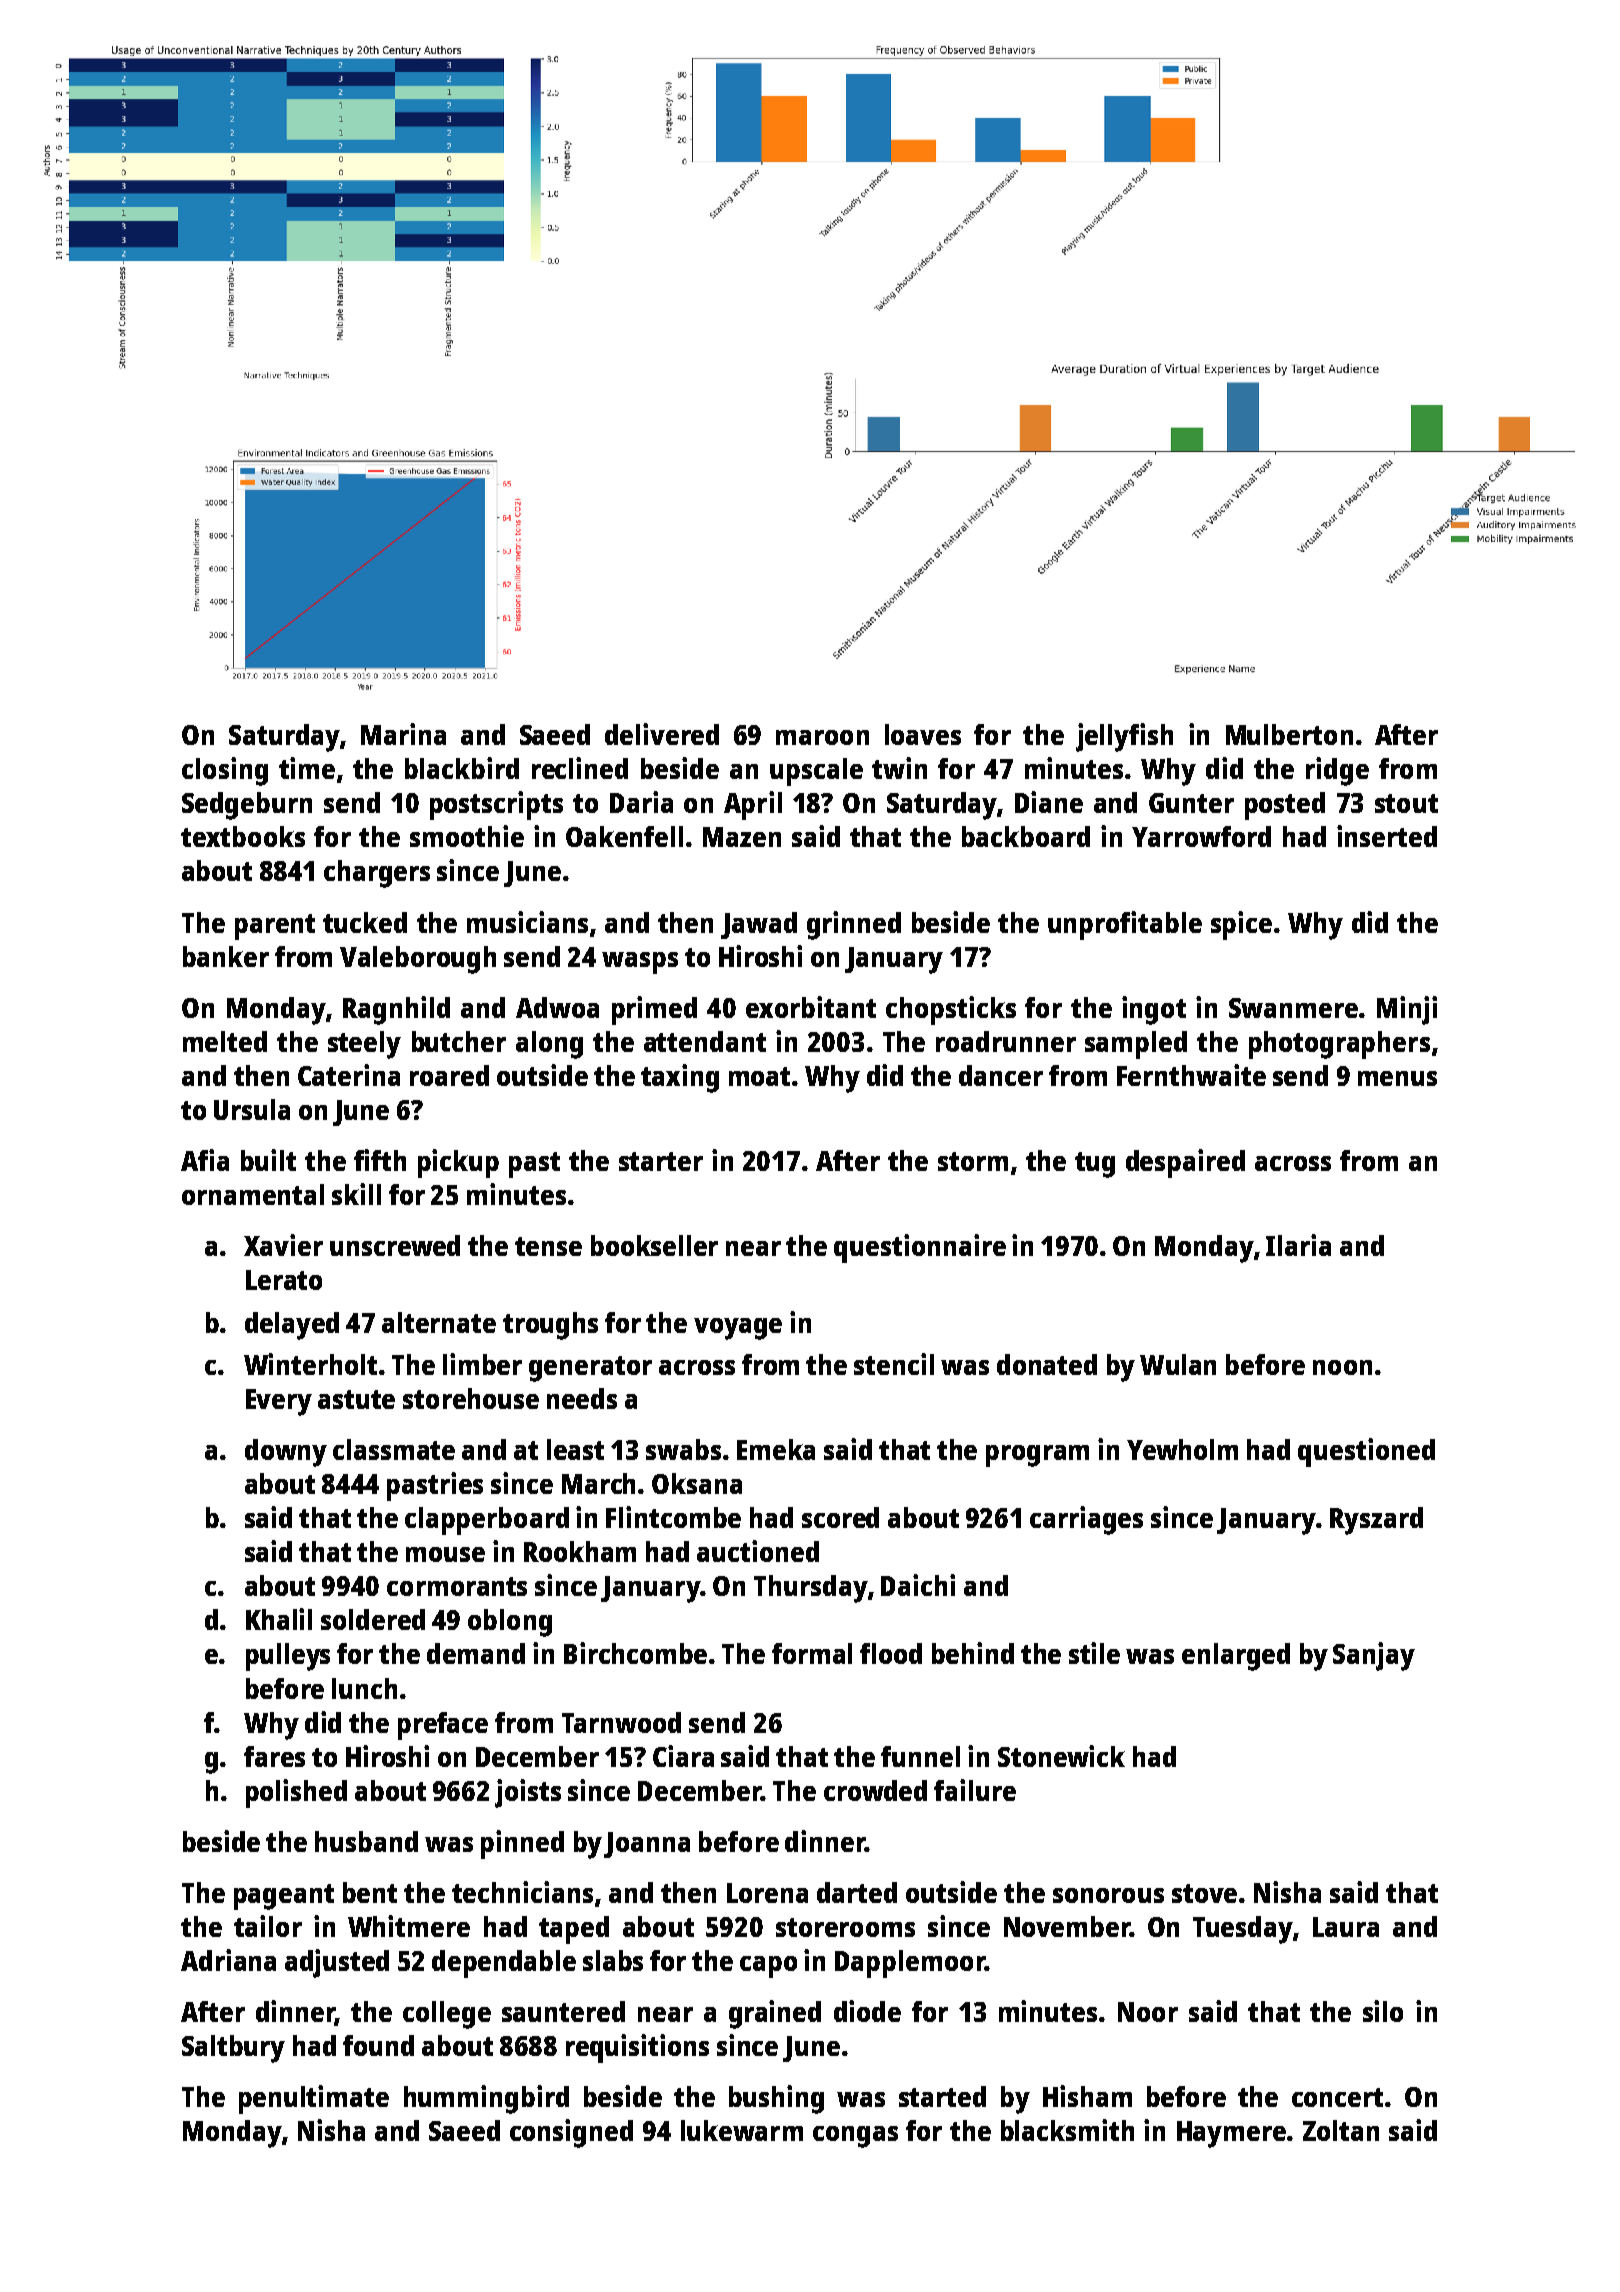 This screenshot has height=2292, width=1620. What do you see at coordinates (284, 1897) in the screenshot?
I see `pageant` at bounding box center [284, 1897].
